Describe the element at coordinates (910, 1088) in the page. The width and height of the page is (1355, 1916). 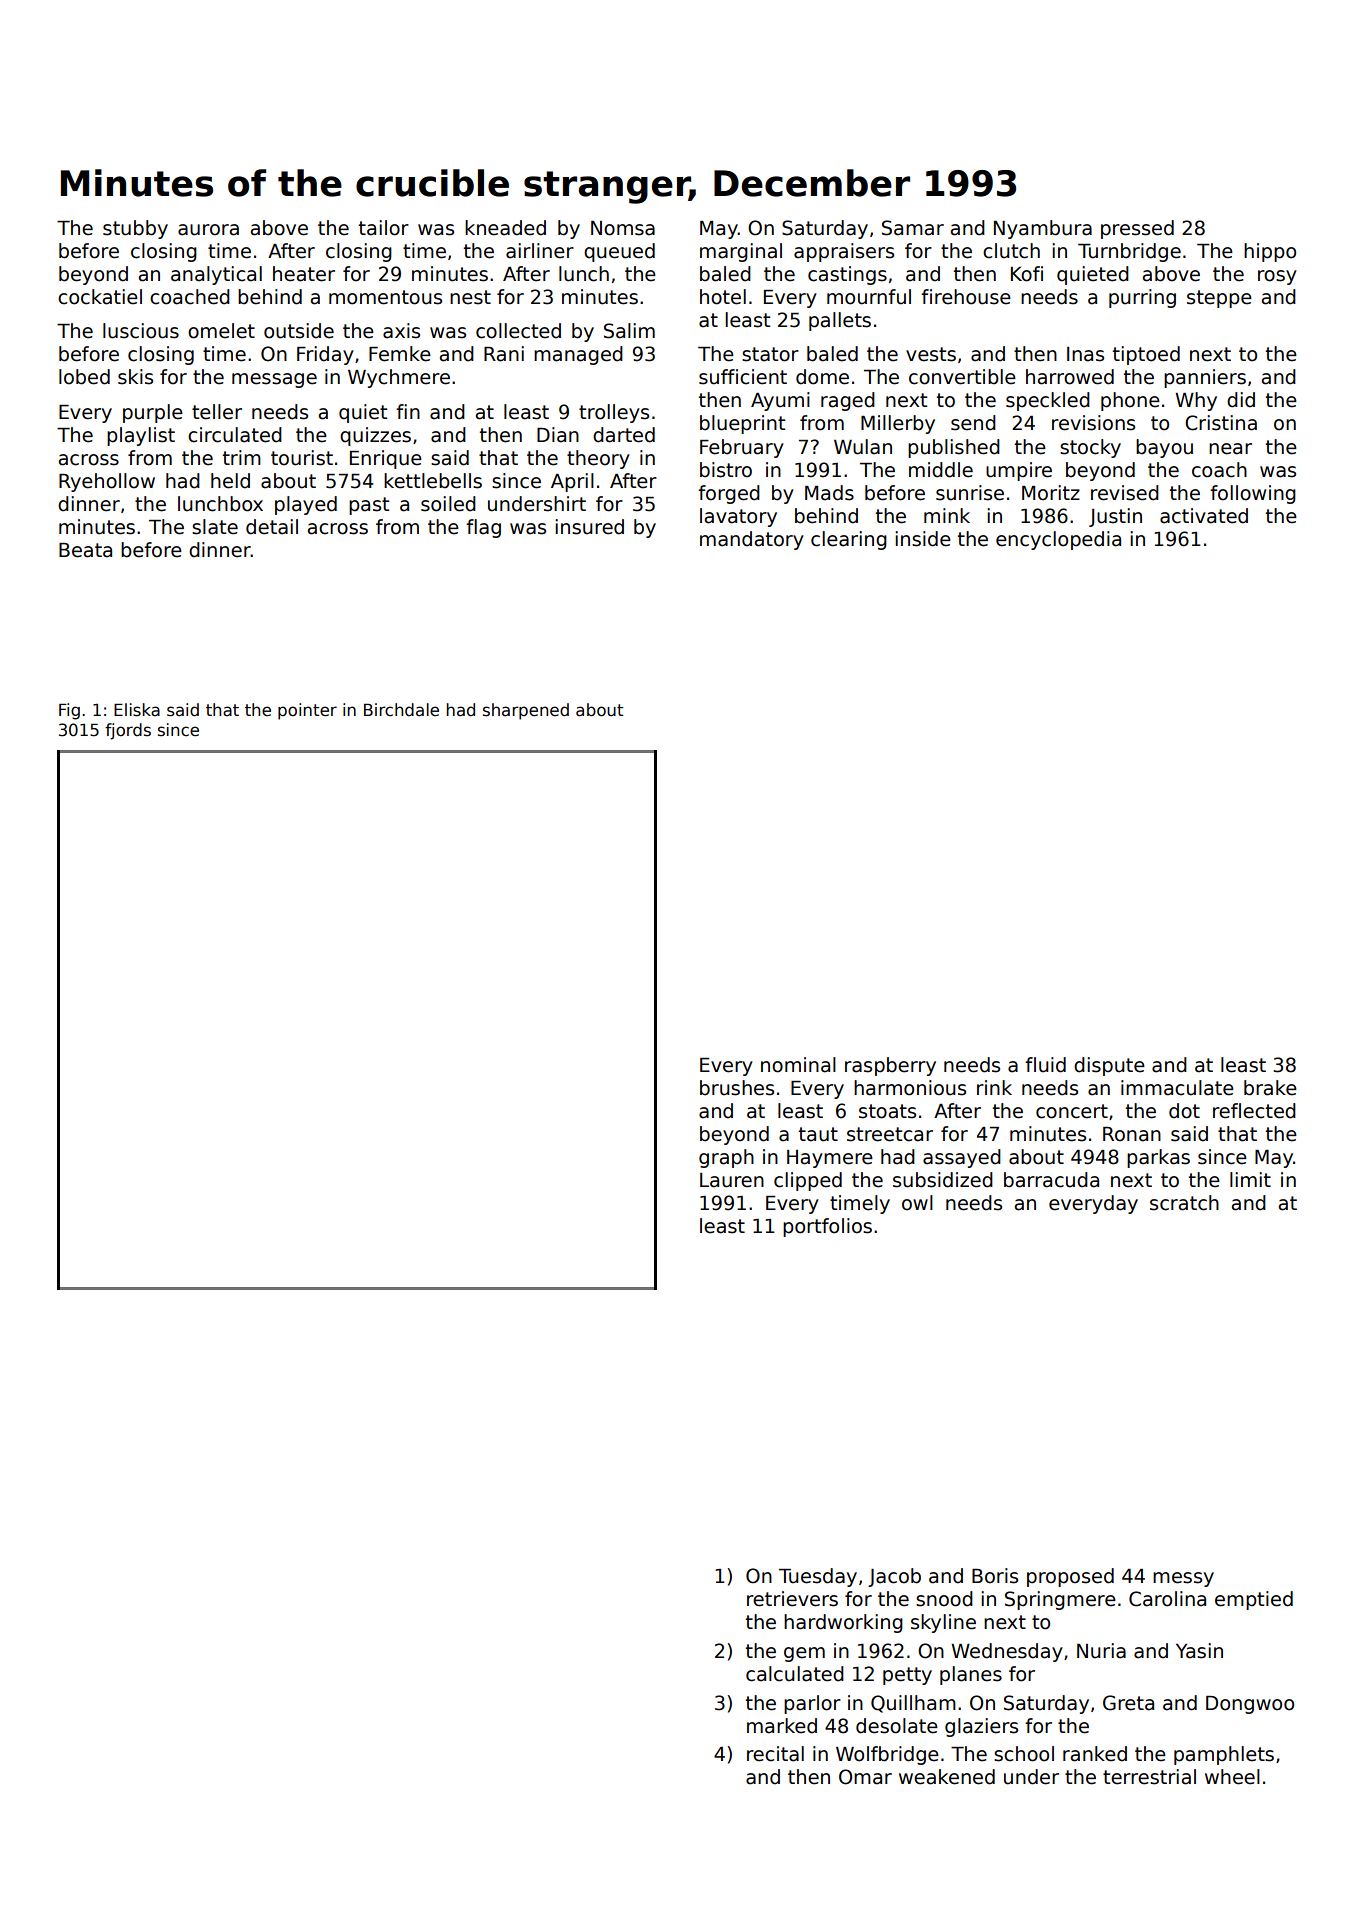
I see `harmonious` at that location.
